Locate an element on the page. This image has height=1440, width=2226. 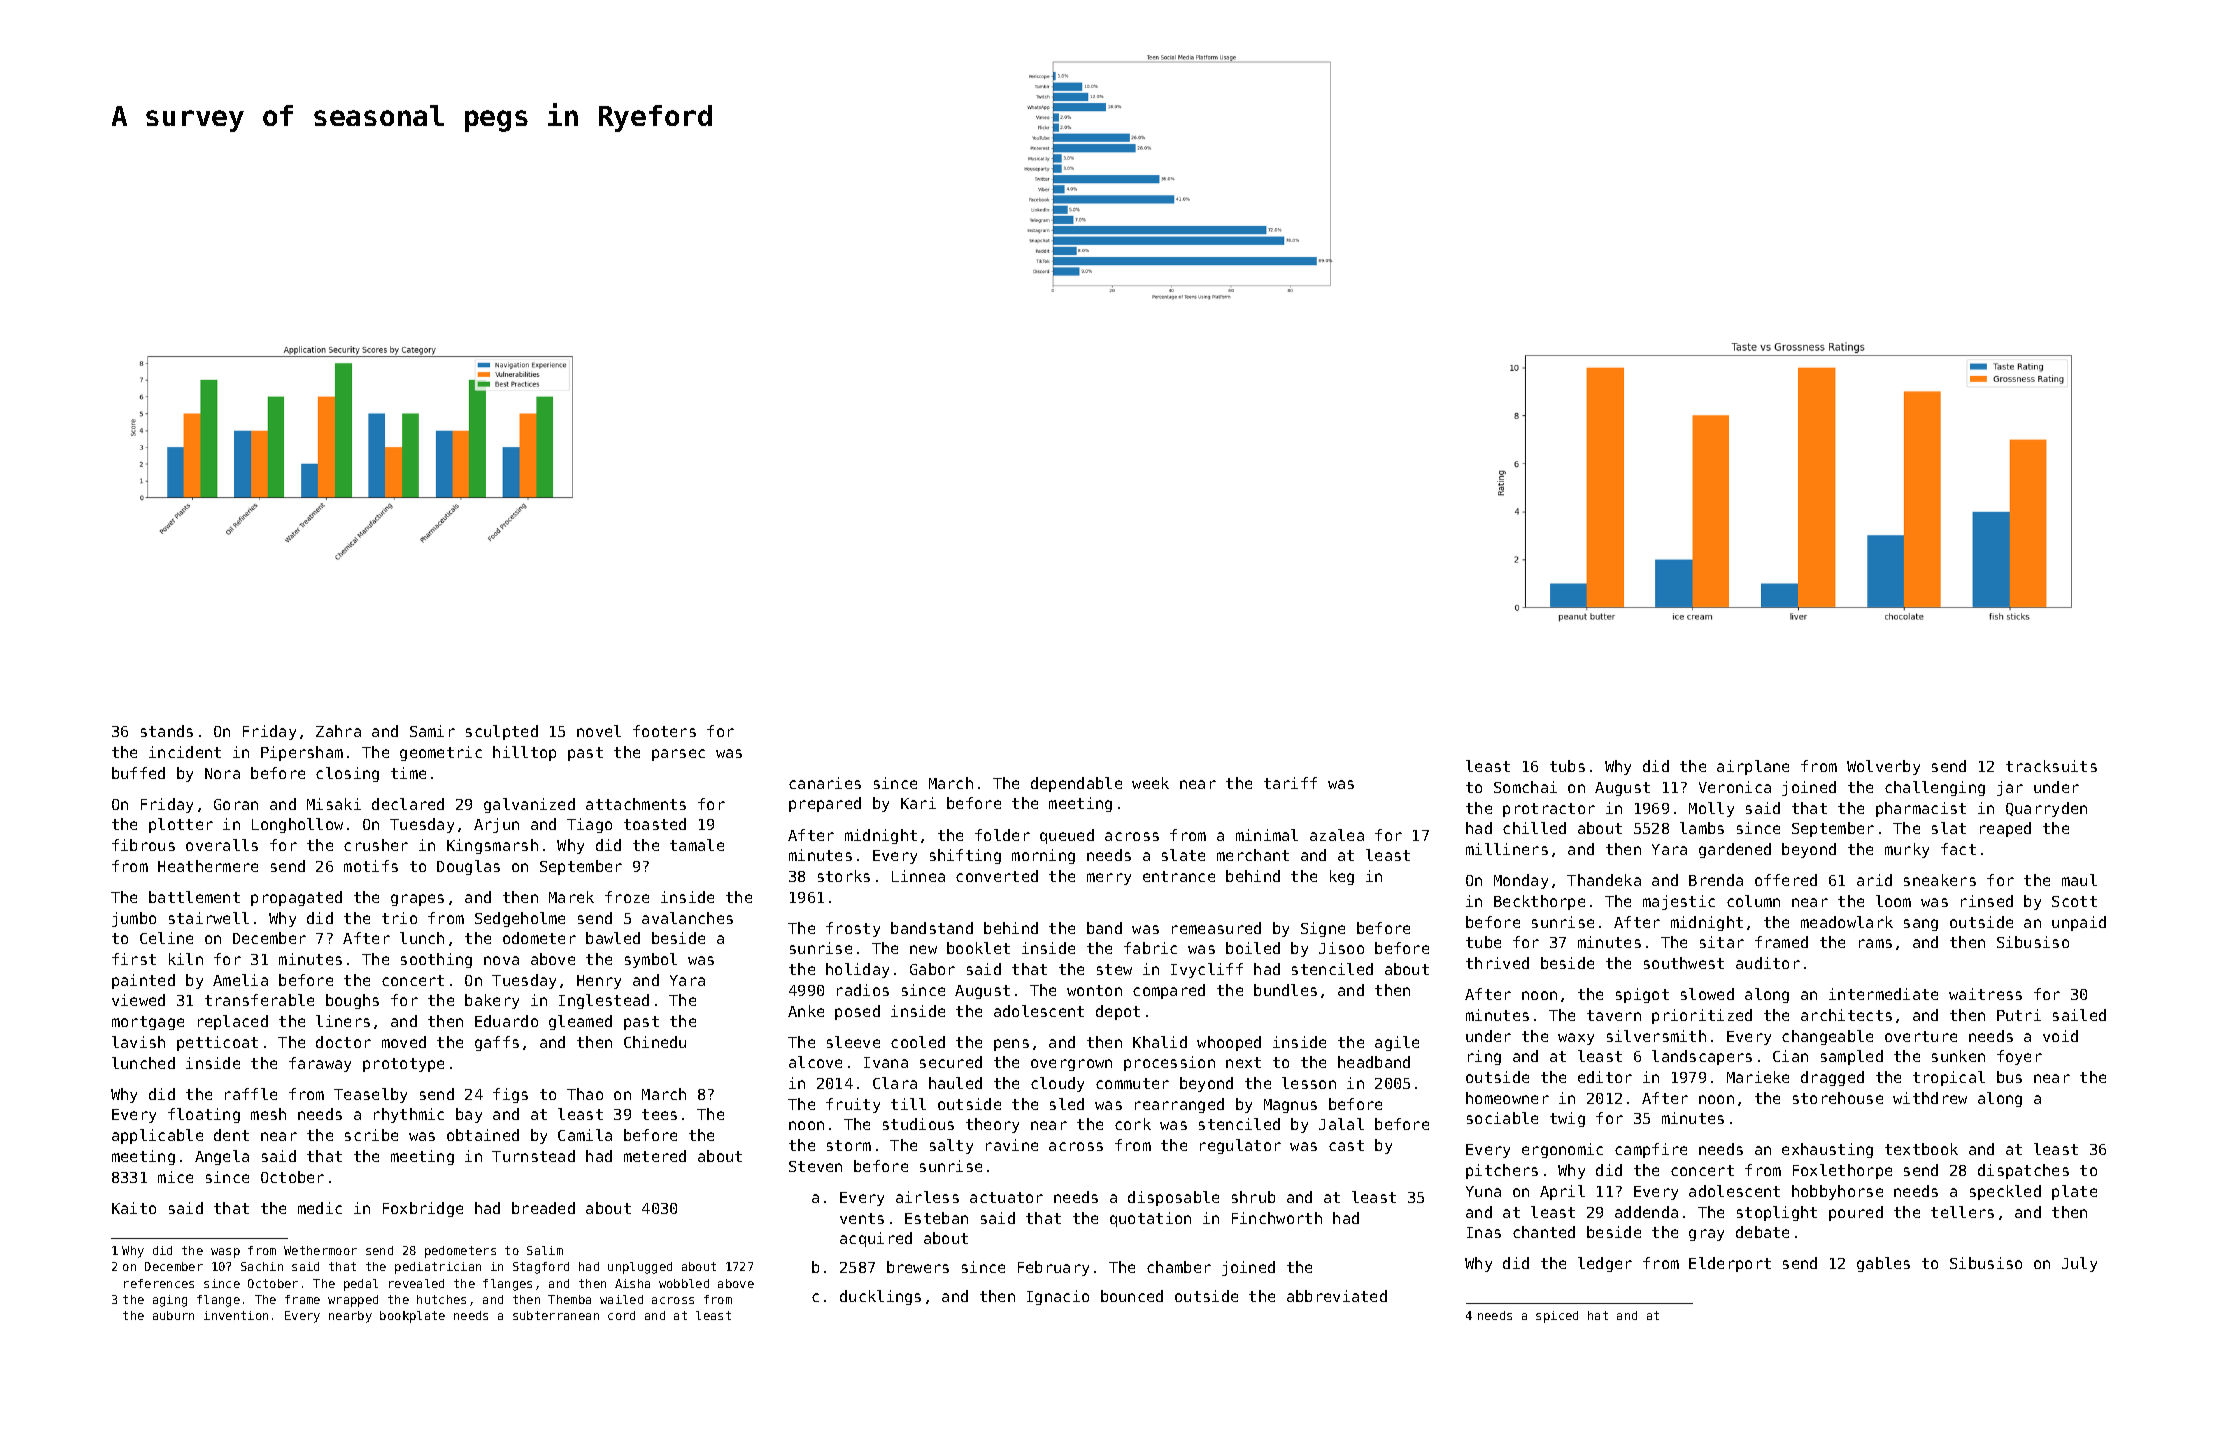
maul is located at coordinates (2079, 880).
